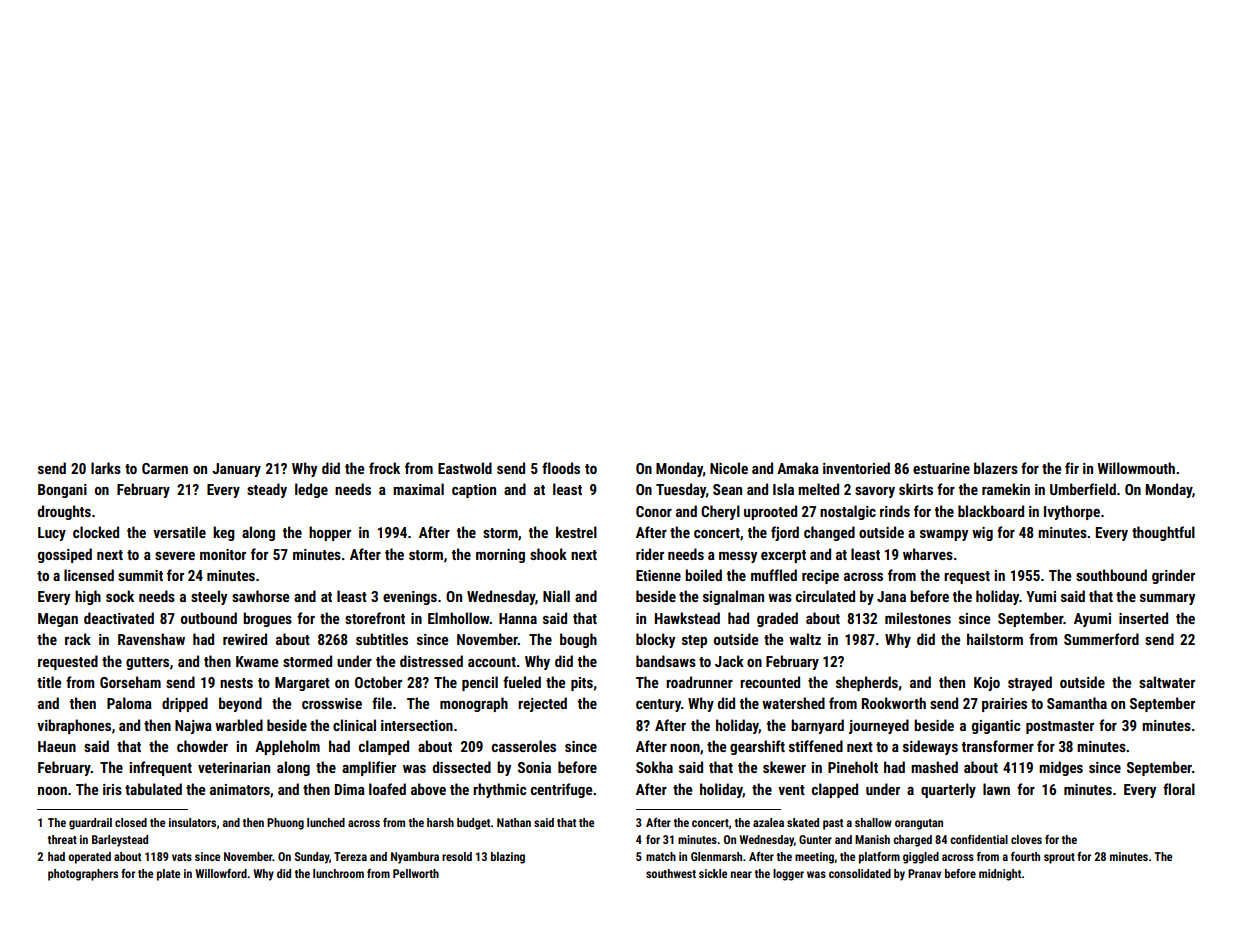 Image resolution: width=1233 pixels, height=952 pixels. Describe the element at coordinates (89, 575) in the document. I see `licensed` at that location.
